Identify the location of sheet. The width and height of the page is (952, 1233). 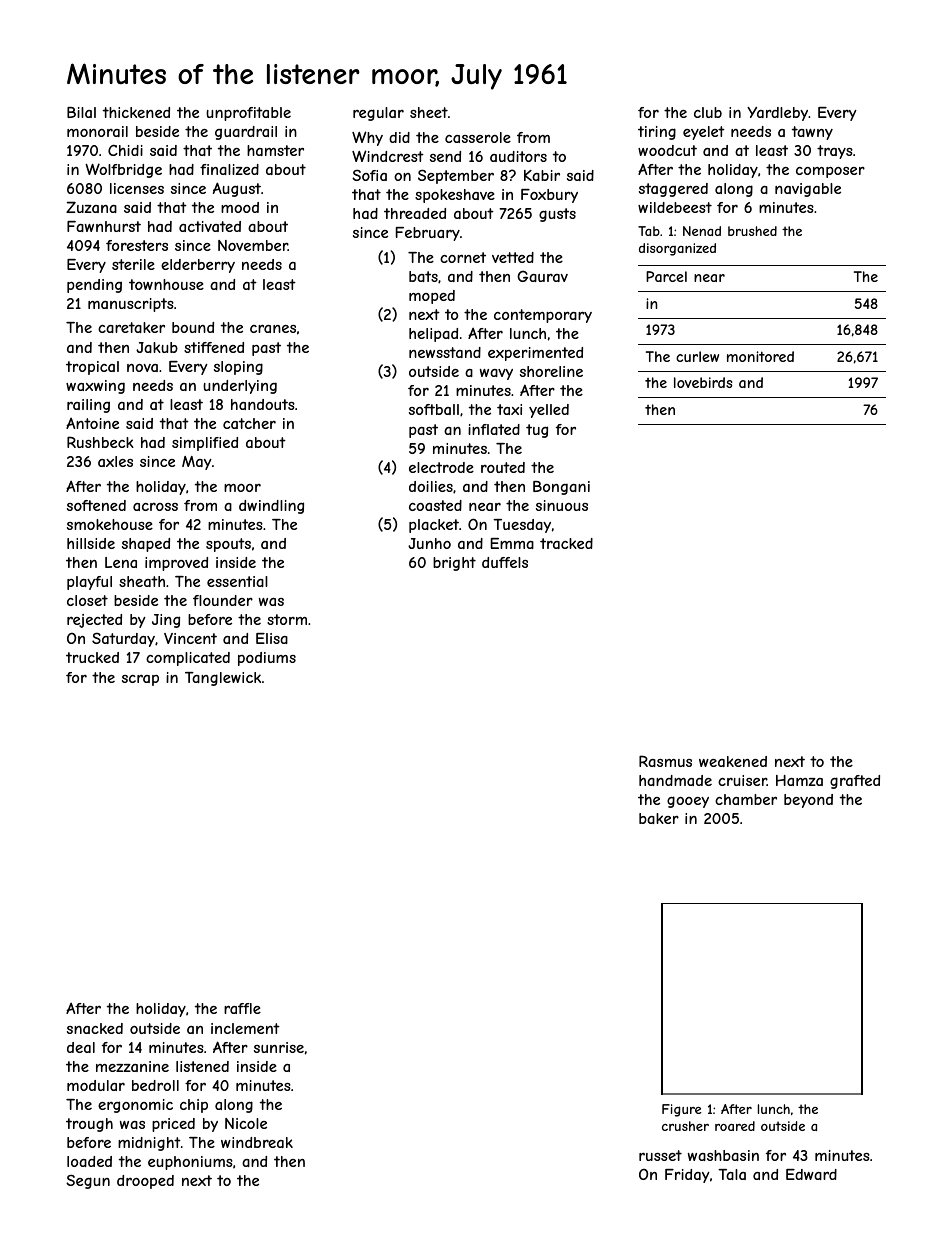
(429, 112).
